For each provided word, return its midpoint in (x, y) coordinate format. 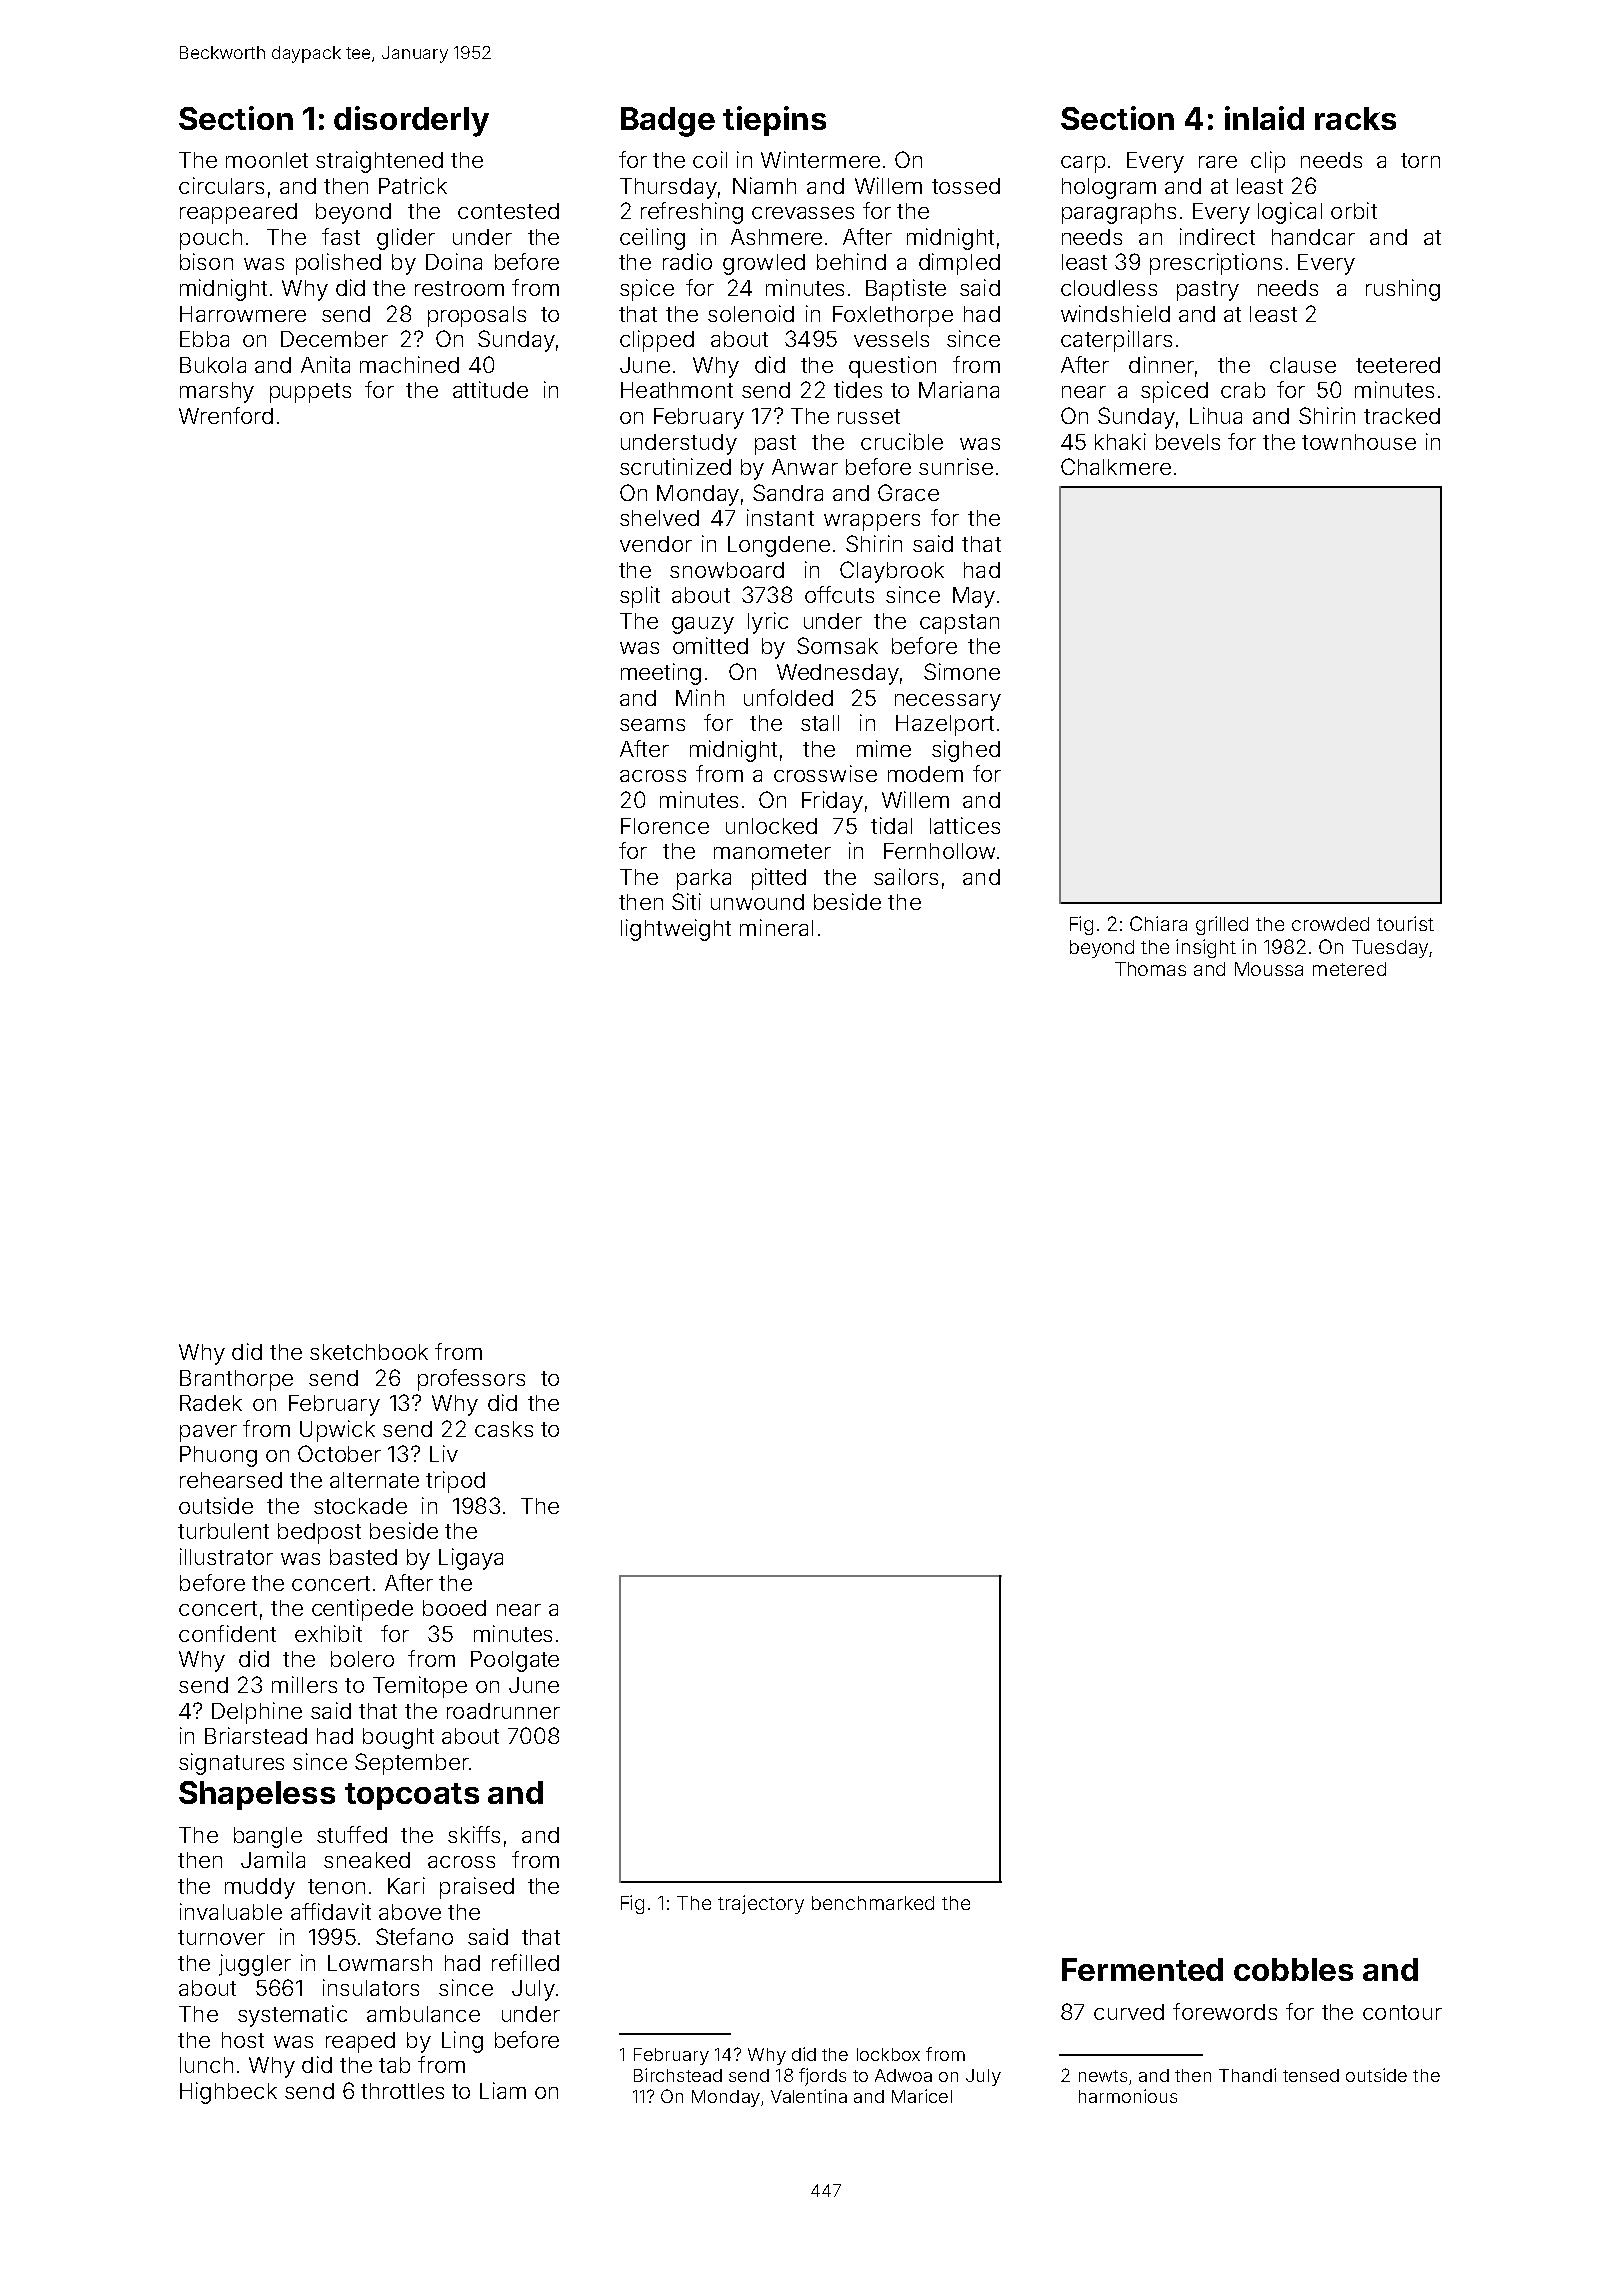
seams (652, 725)
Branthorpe (236, 1380)
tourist (1405, 923)
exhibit (328, 1633)
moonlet (267, 160)
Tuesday (1390, 949)
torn (1420, 160)
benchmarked (873, 1903)
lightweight (676, 930)
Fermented (1142, 1969)
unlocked (771, 826)
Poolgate (515, 1661)
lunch (206, 2065)
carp (1083, 164)
